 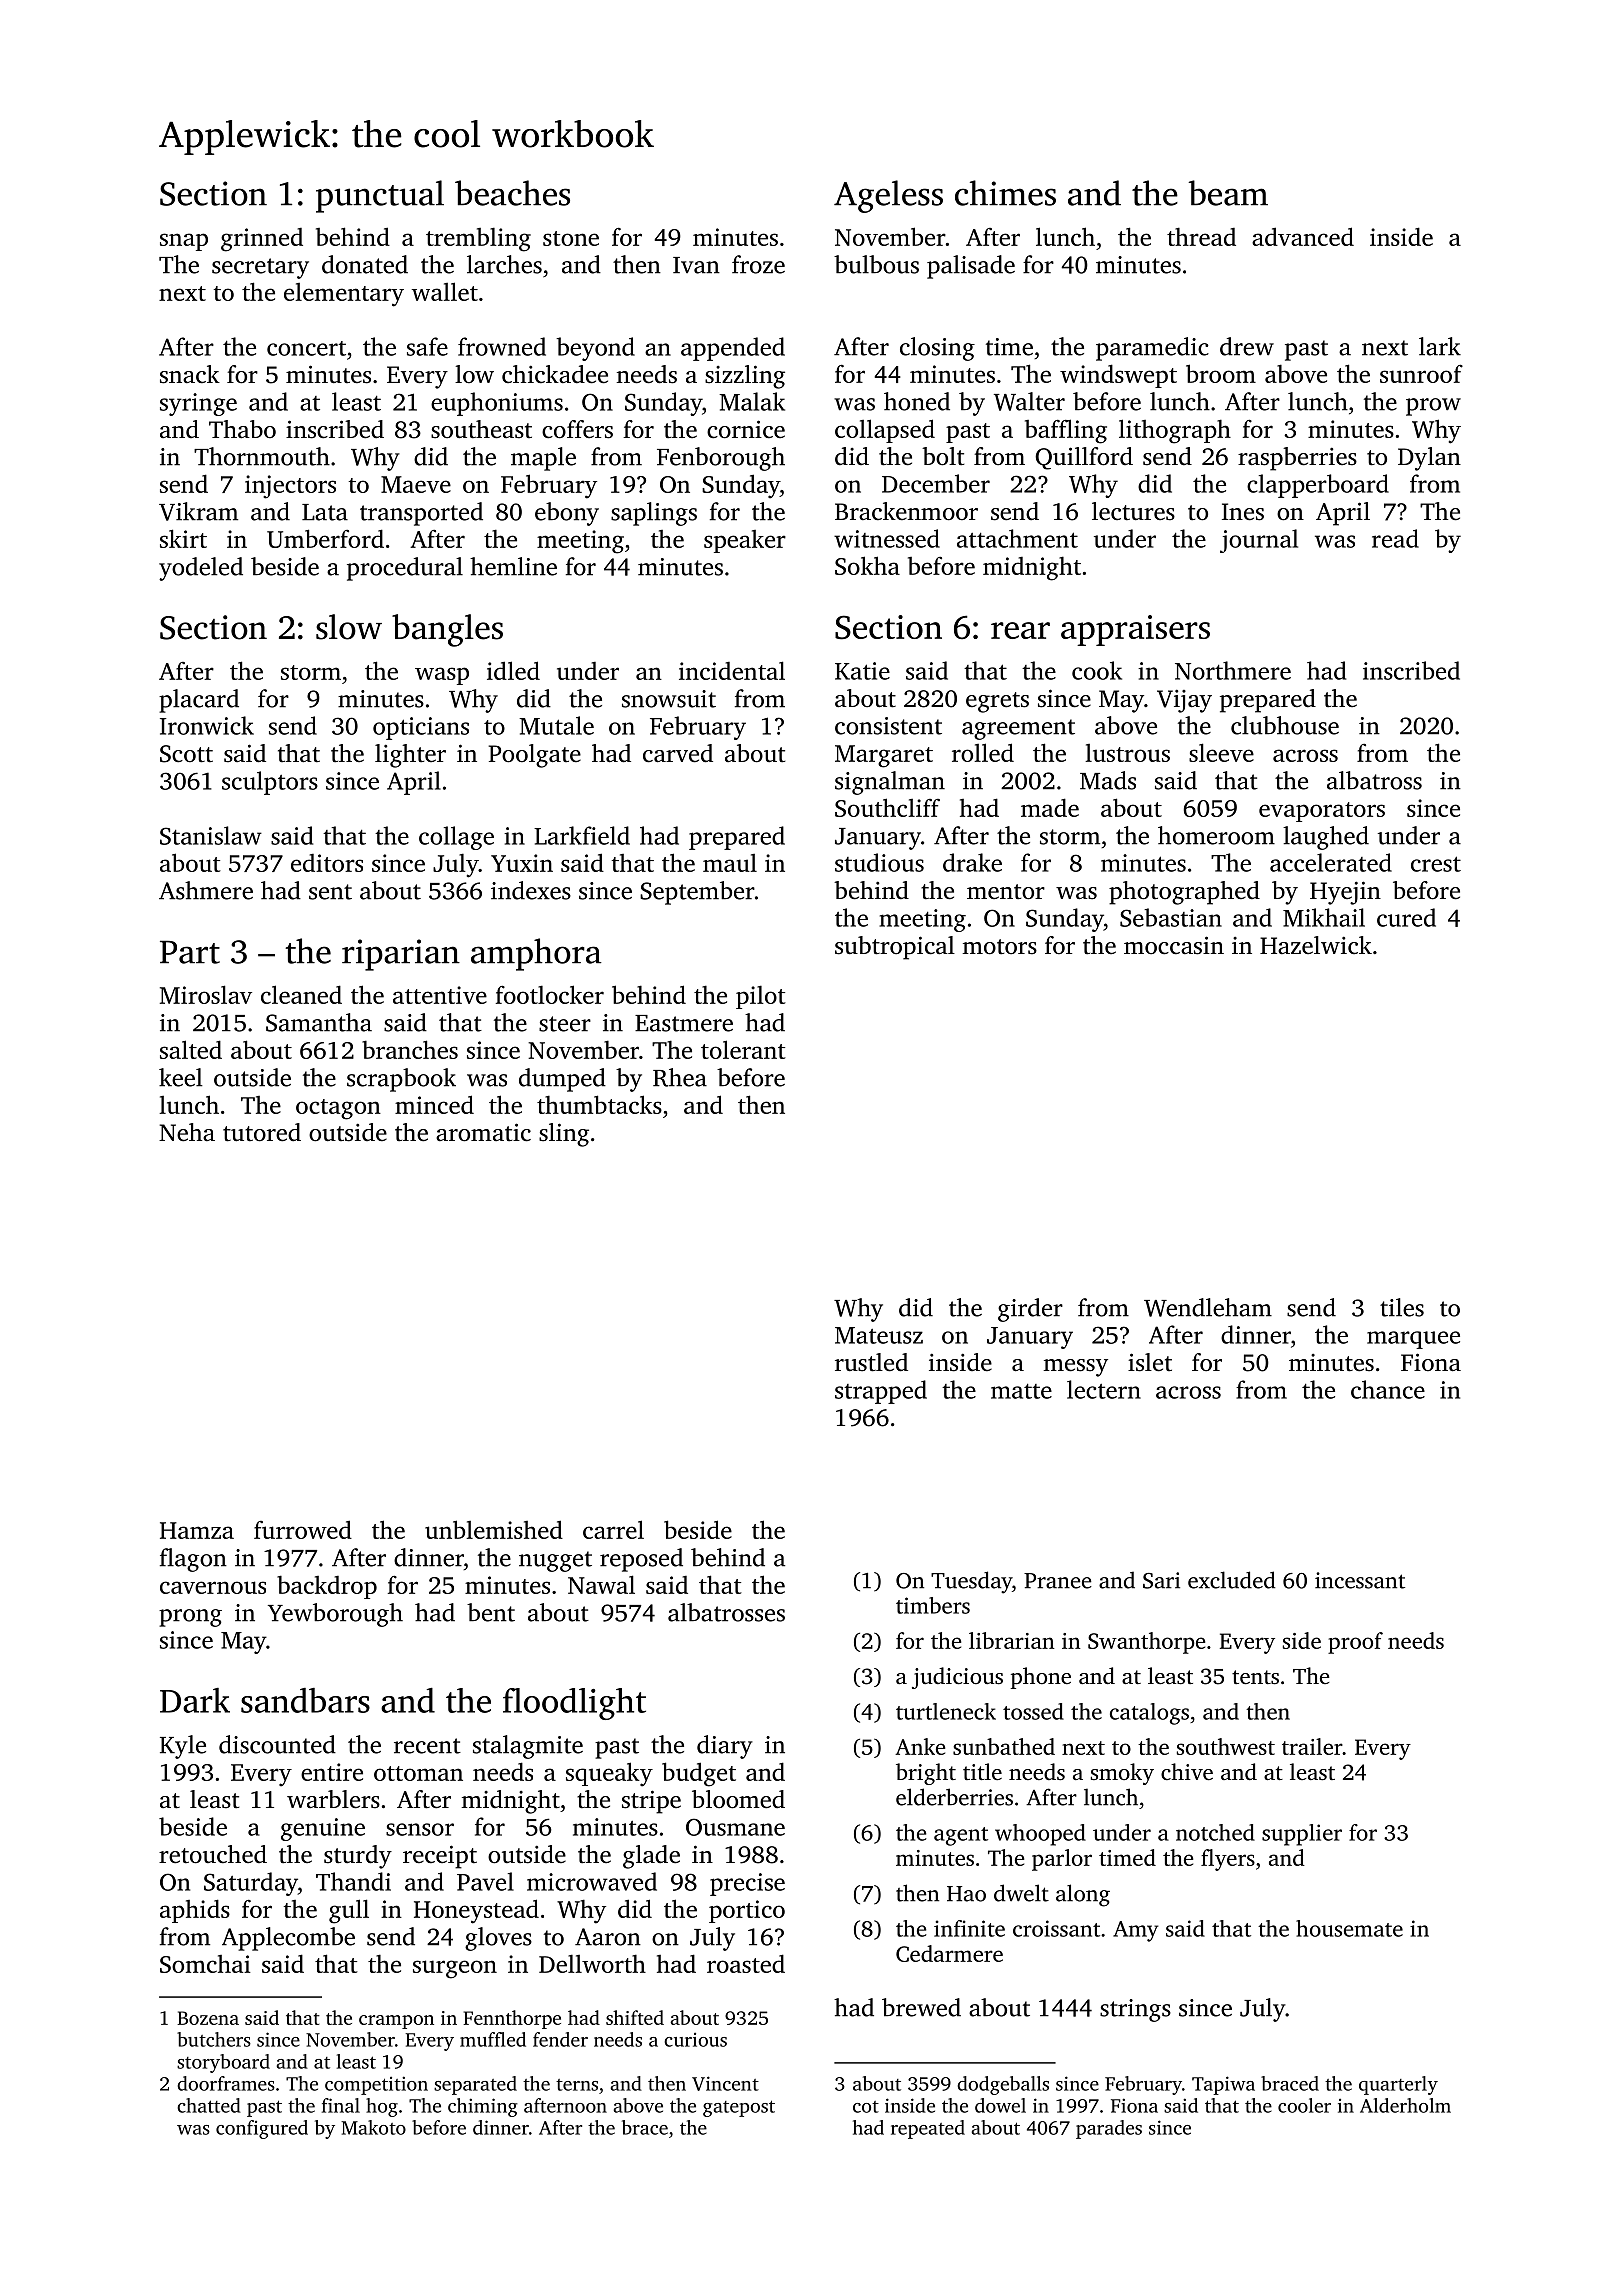 What do you see at coordinates (680, 1077) in the screenshot?
I see `Rhea` at bounding box center [680, 1077].
